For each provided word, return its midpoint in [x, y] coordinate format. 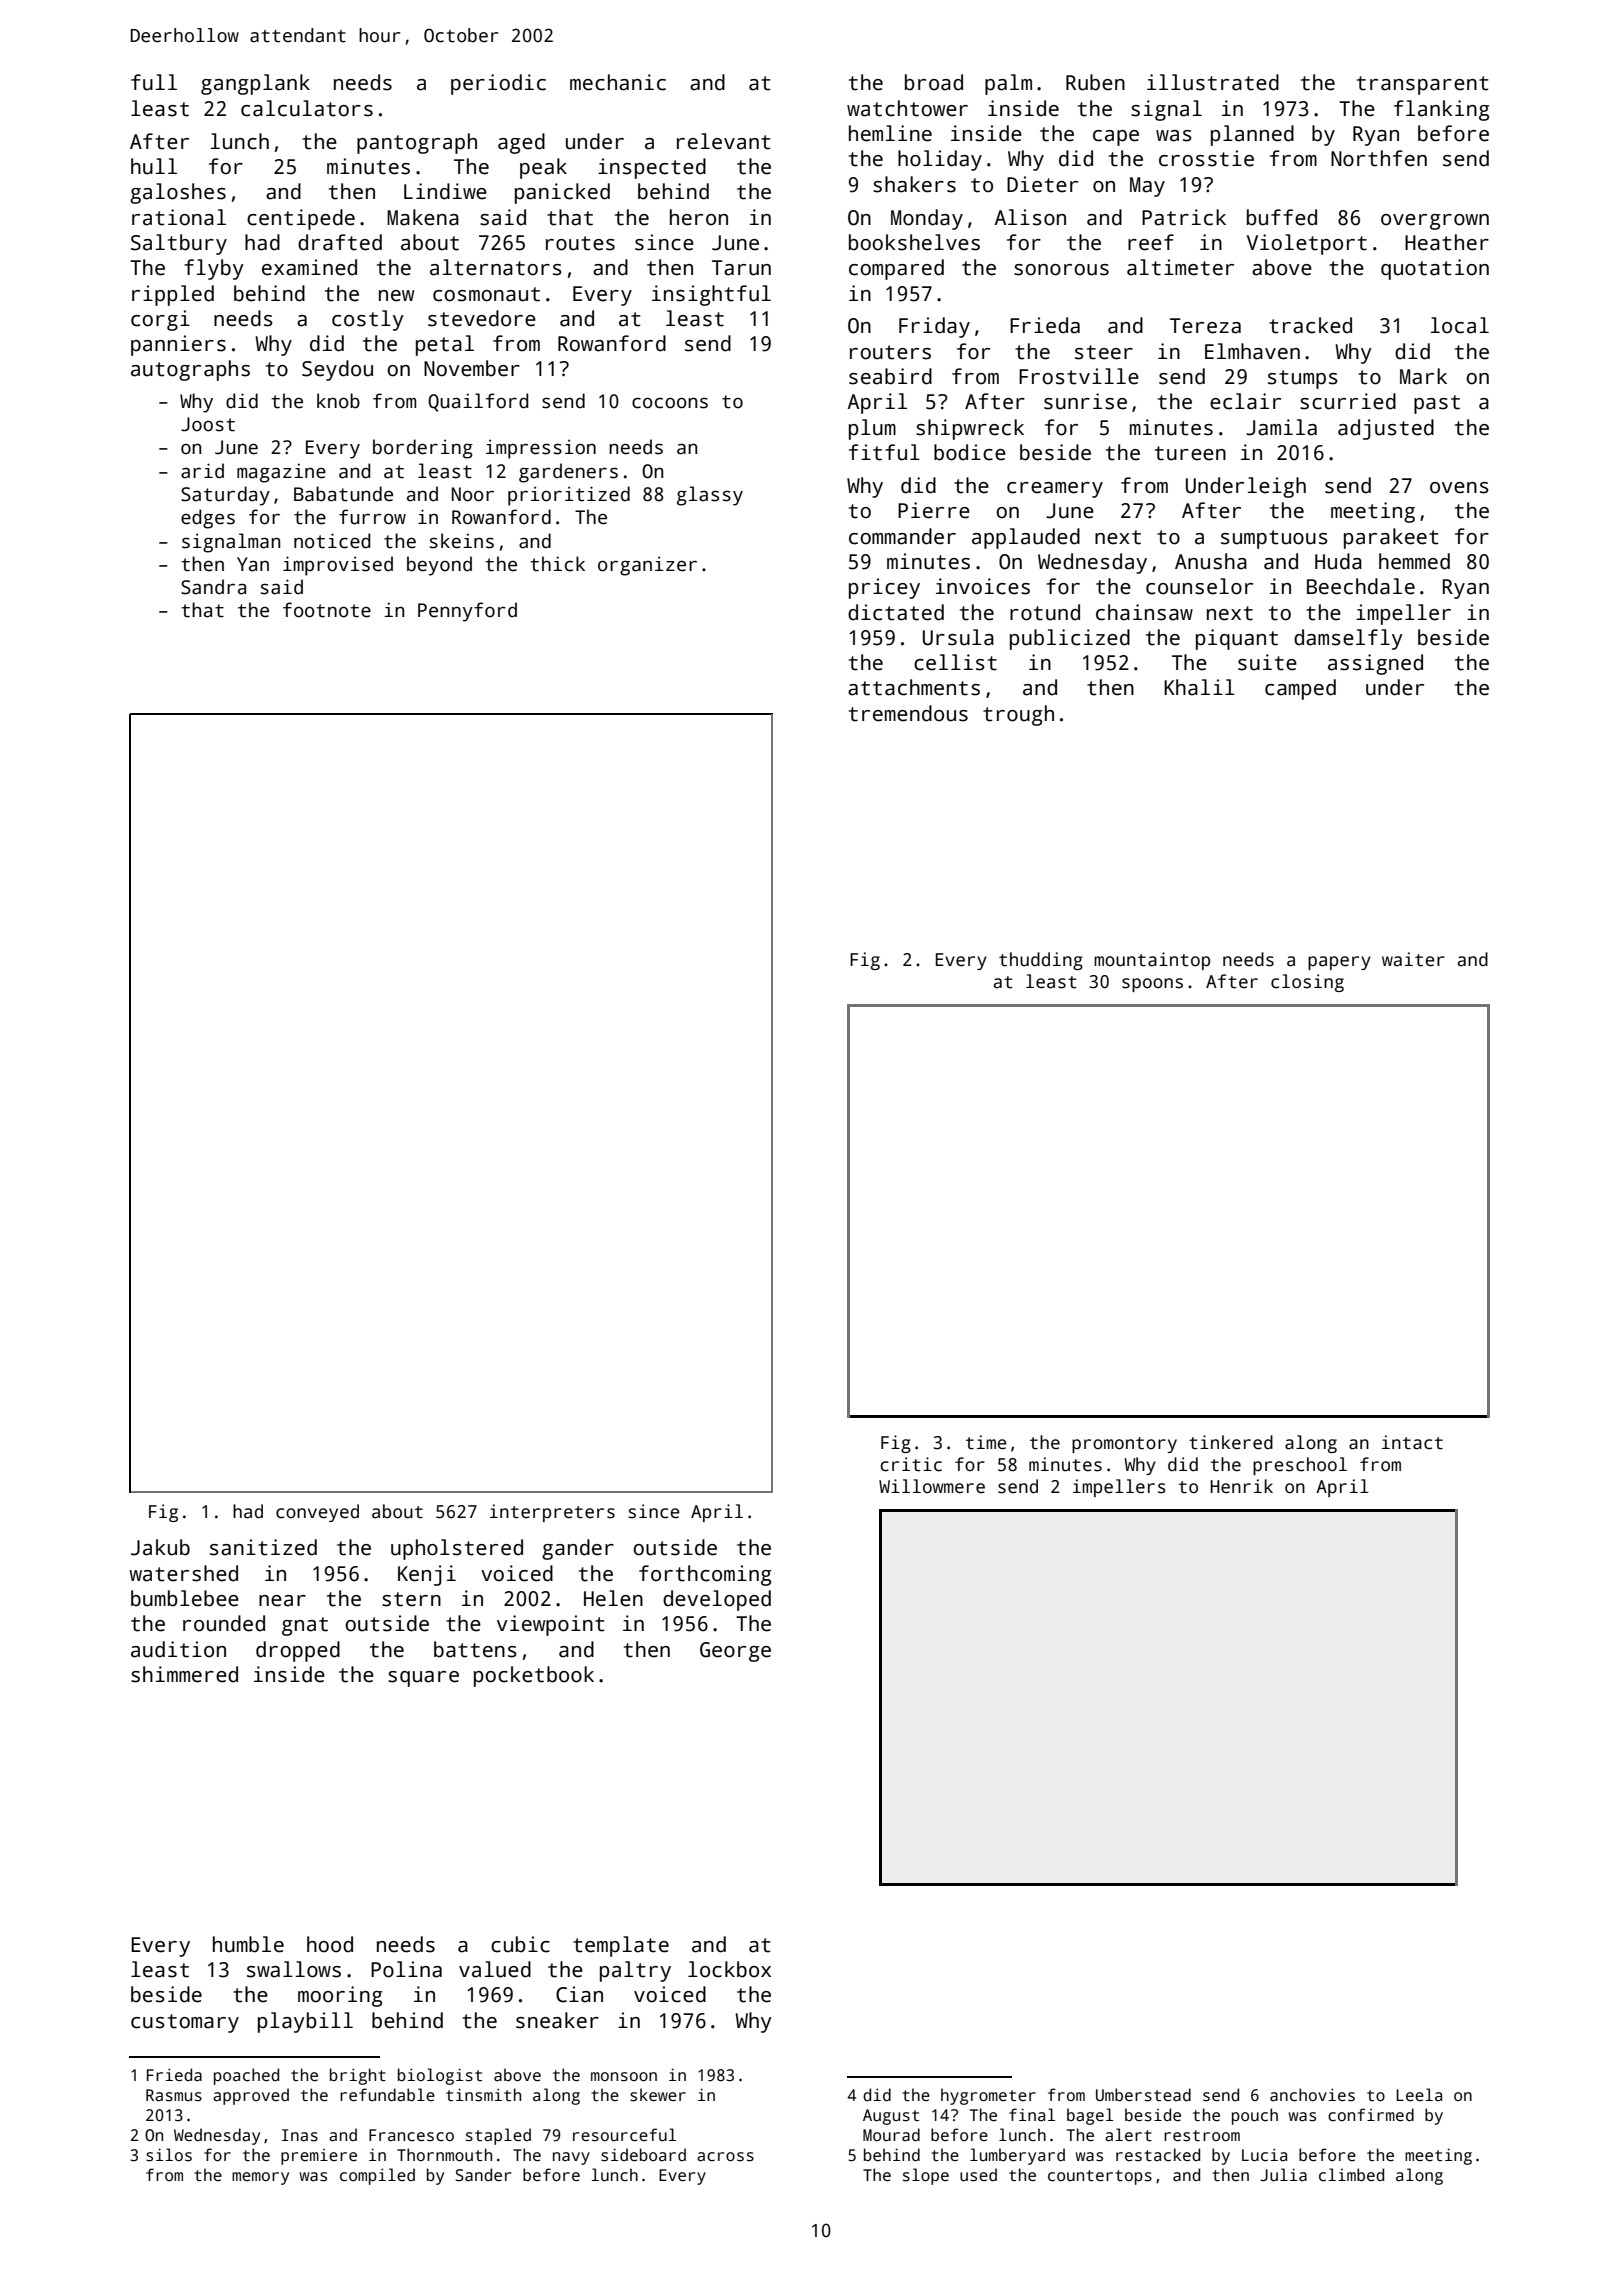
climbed [1351, 2175]
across [725, 2157]
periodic [498, 84]
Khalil [1199, 687]
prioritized [569, 496]
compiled [377, 2176]
